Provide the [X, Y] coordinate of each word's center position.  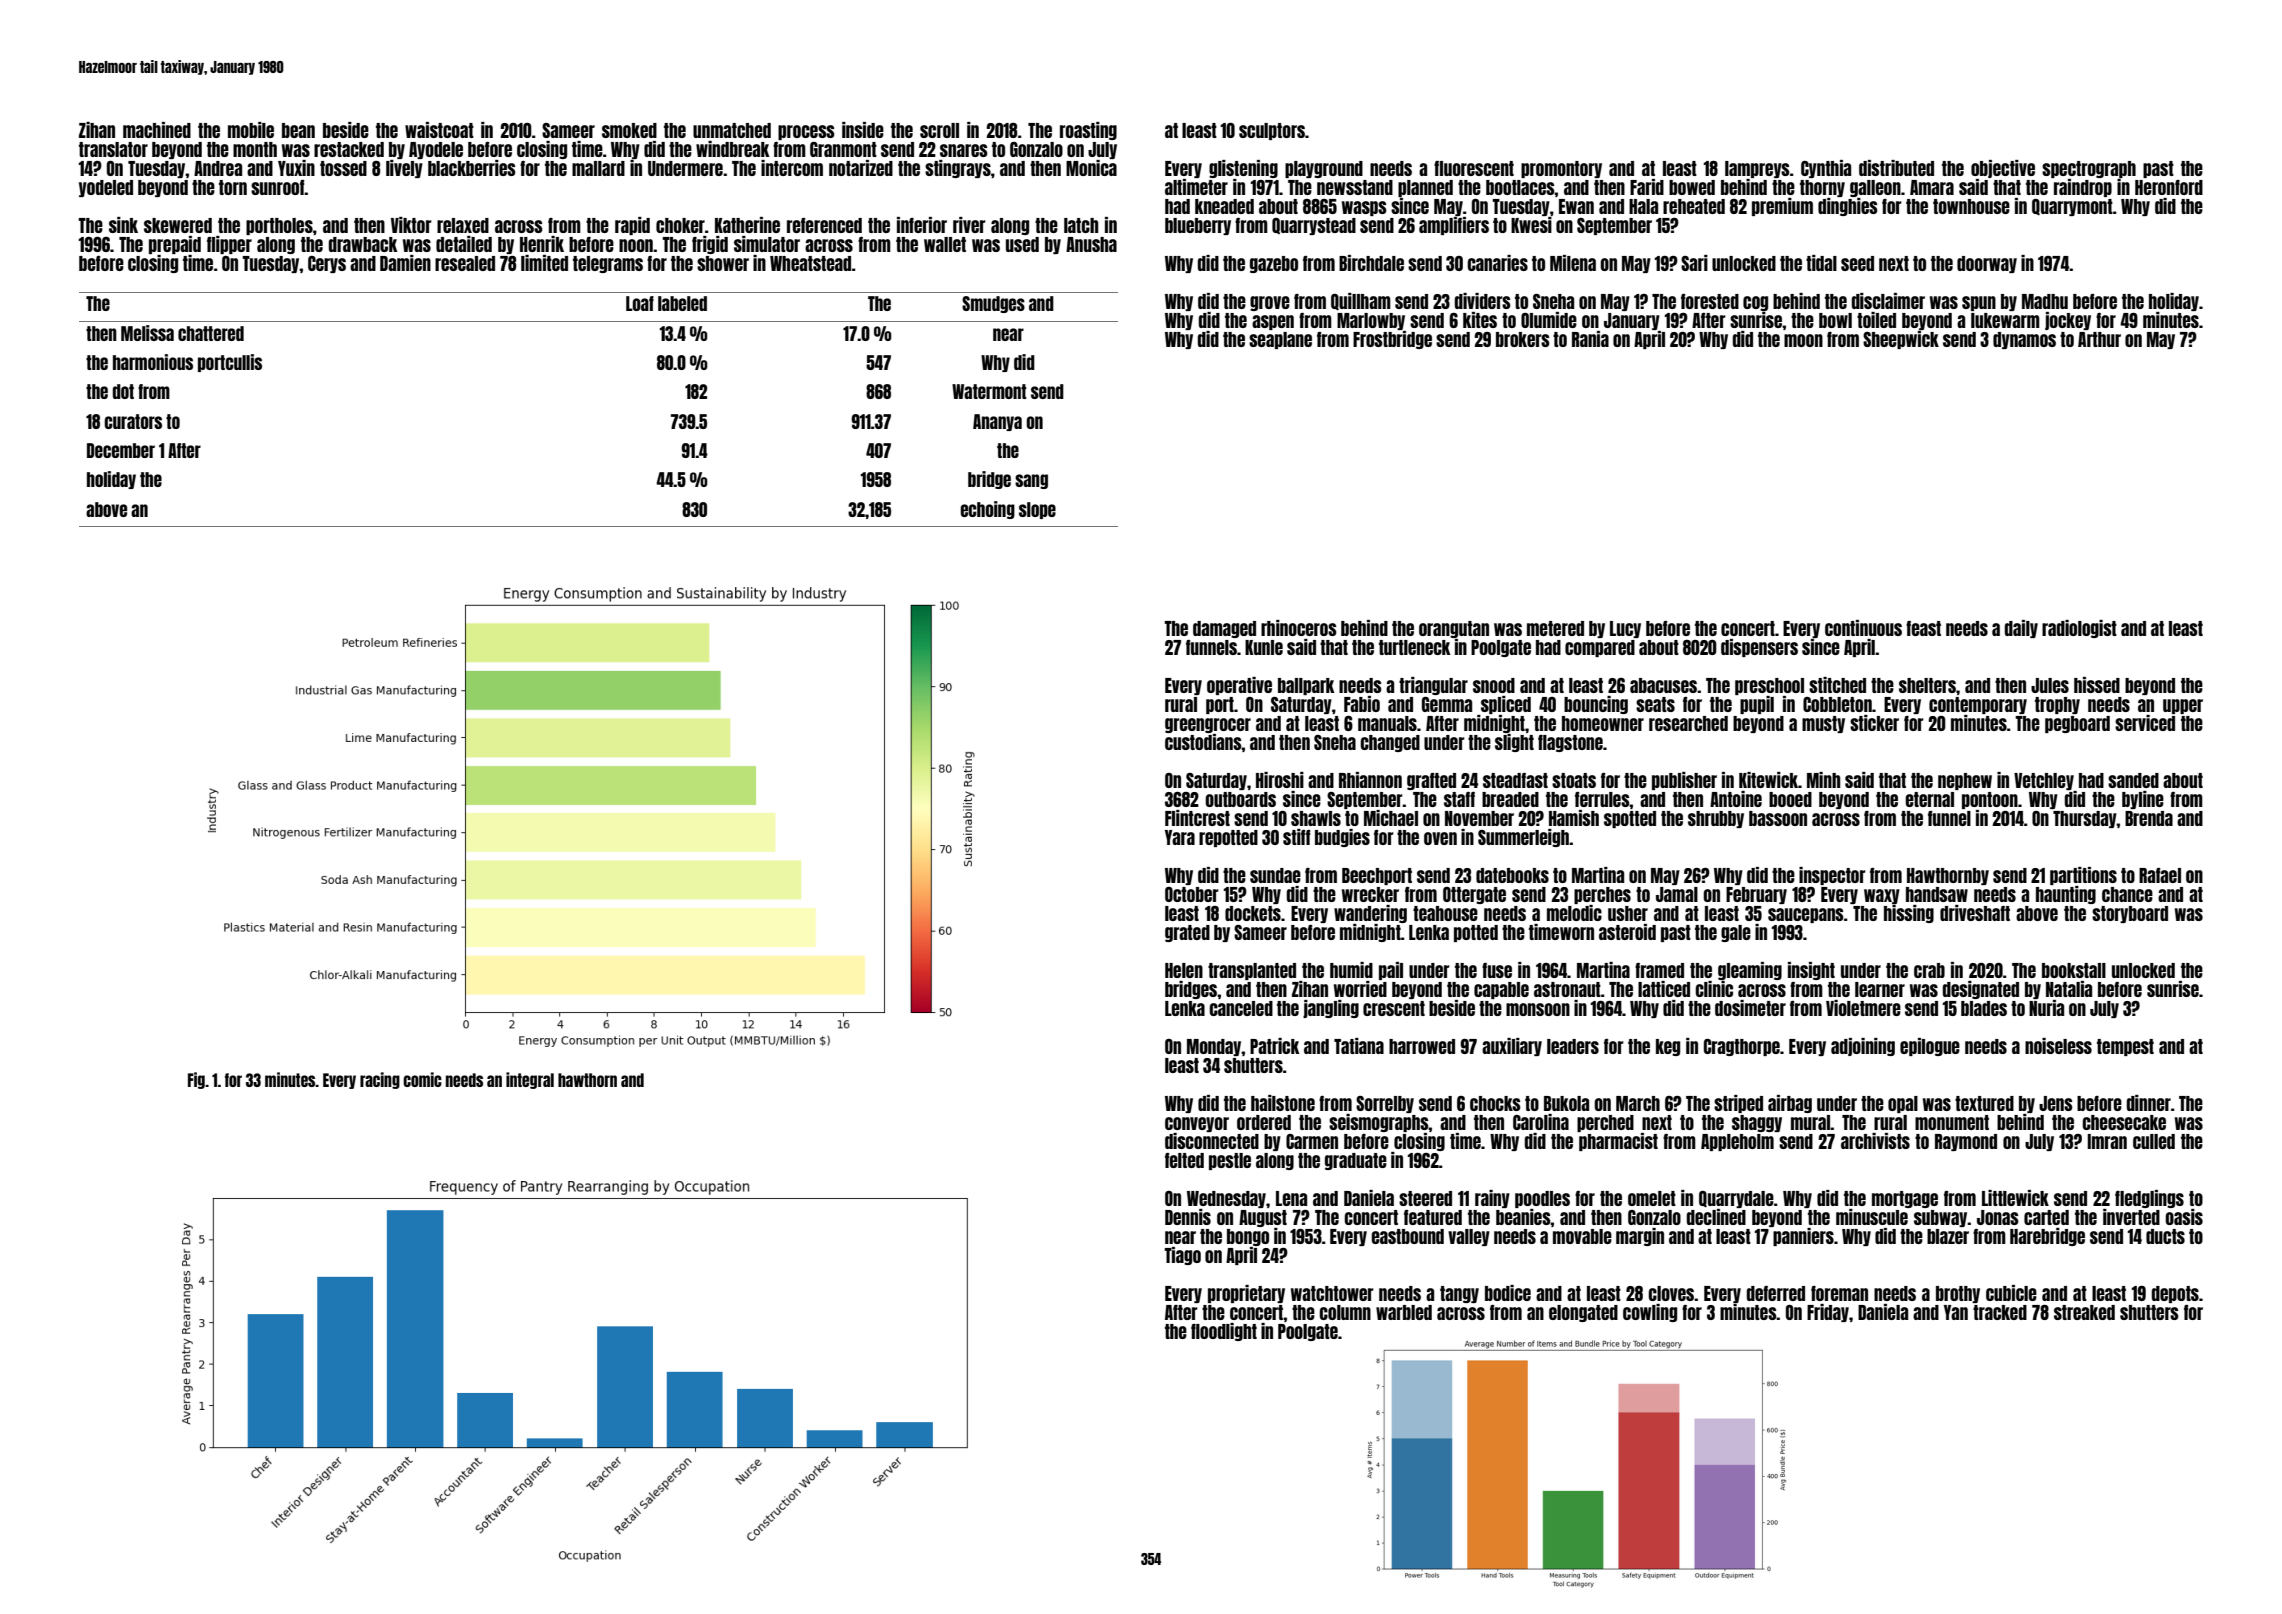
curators [133, 421]
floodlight [1224, 1332]
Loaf [640, 303]
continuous [1863, 628]
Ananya [997, 422]
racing [380, 1080]
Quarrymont [2072, 207]
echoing [987, 510]
